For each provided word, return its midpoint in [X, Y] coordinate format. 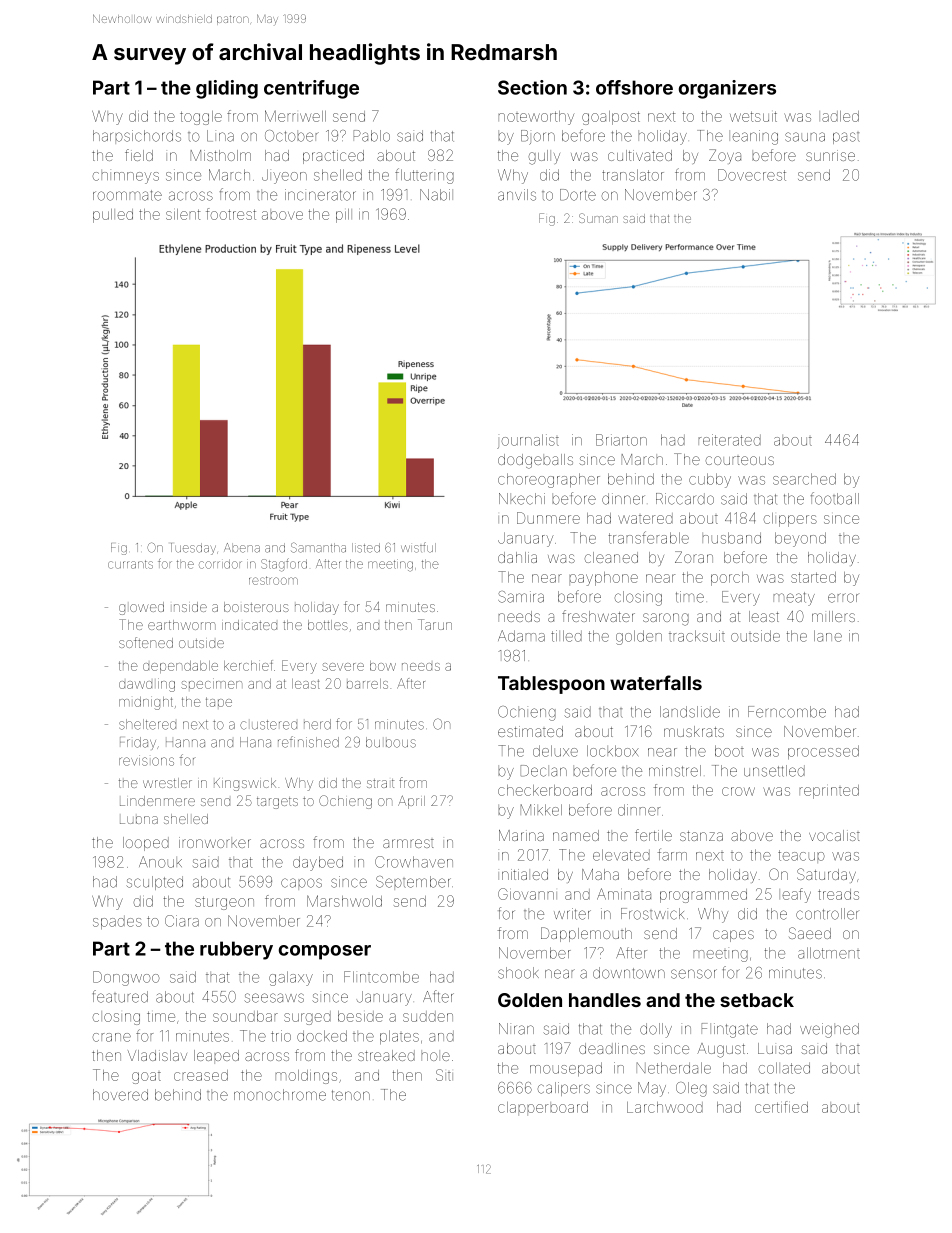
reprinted [829, 792]
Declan [544, 771]
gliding [227, 89]
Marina [521, 835]
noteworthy [536, 118]
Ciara [182, 921]
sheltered [147, 724]
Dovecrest [752, 175]
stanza [701, 836]
